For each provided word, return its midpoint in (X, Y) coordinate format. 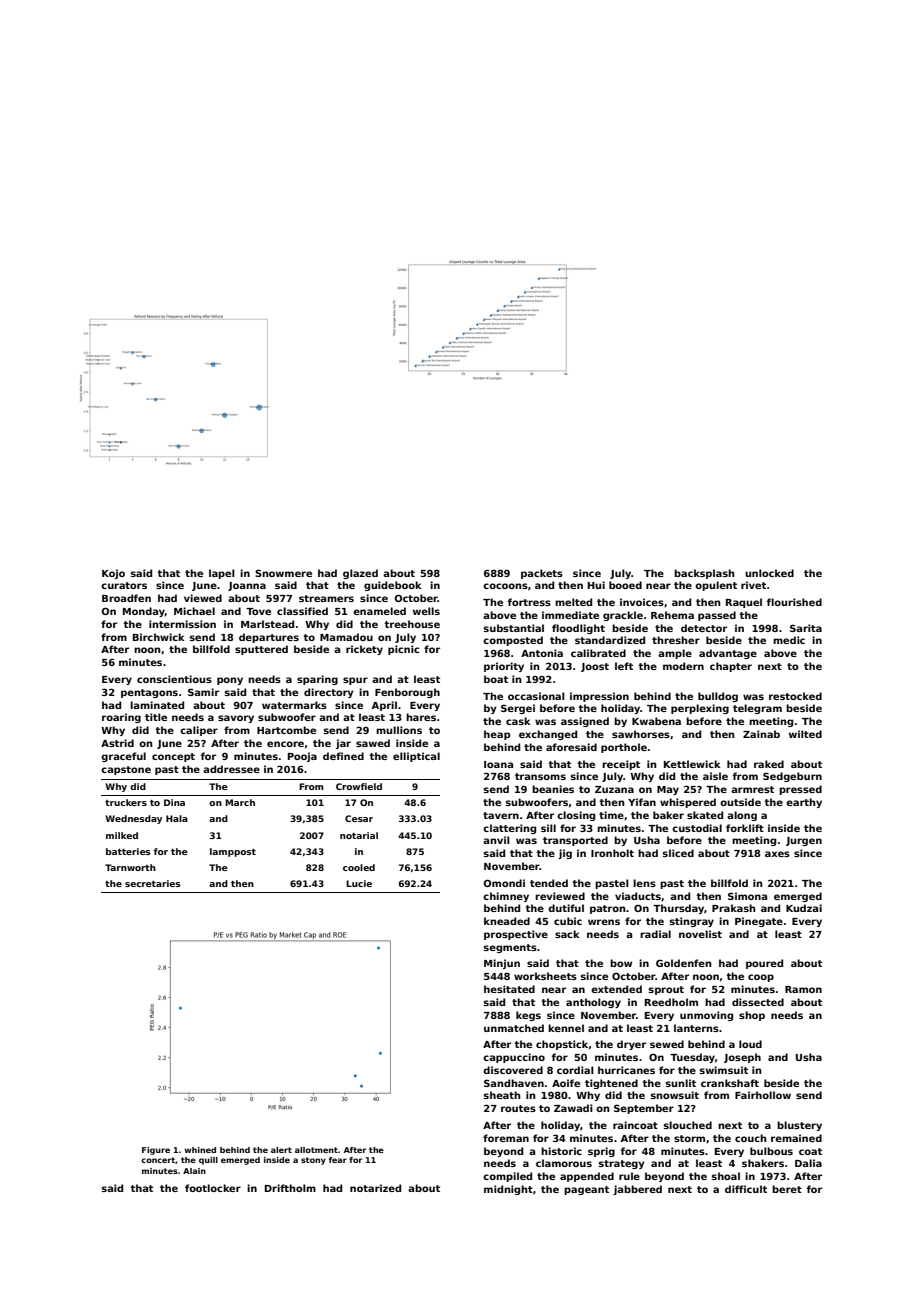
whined (200, 1150)
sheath (502, 1095)
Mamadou (346, 637)
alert (281, 1150)
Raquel (744, 603)
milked (122, 835)
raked (769, 764)
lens (644, 883)
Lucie (359, 883)
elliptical (416, 757)
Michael (194, 611)
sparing (317, 680)
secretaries (153, 883)
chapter (731, 667)
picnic (403, 650)
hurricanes (626, 1070)
